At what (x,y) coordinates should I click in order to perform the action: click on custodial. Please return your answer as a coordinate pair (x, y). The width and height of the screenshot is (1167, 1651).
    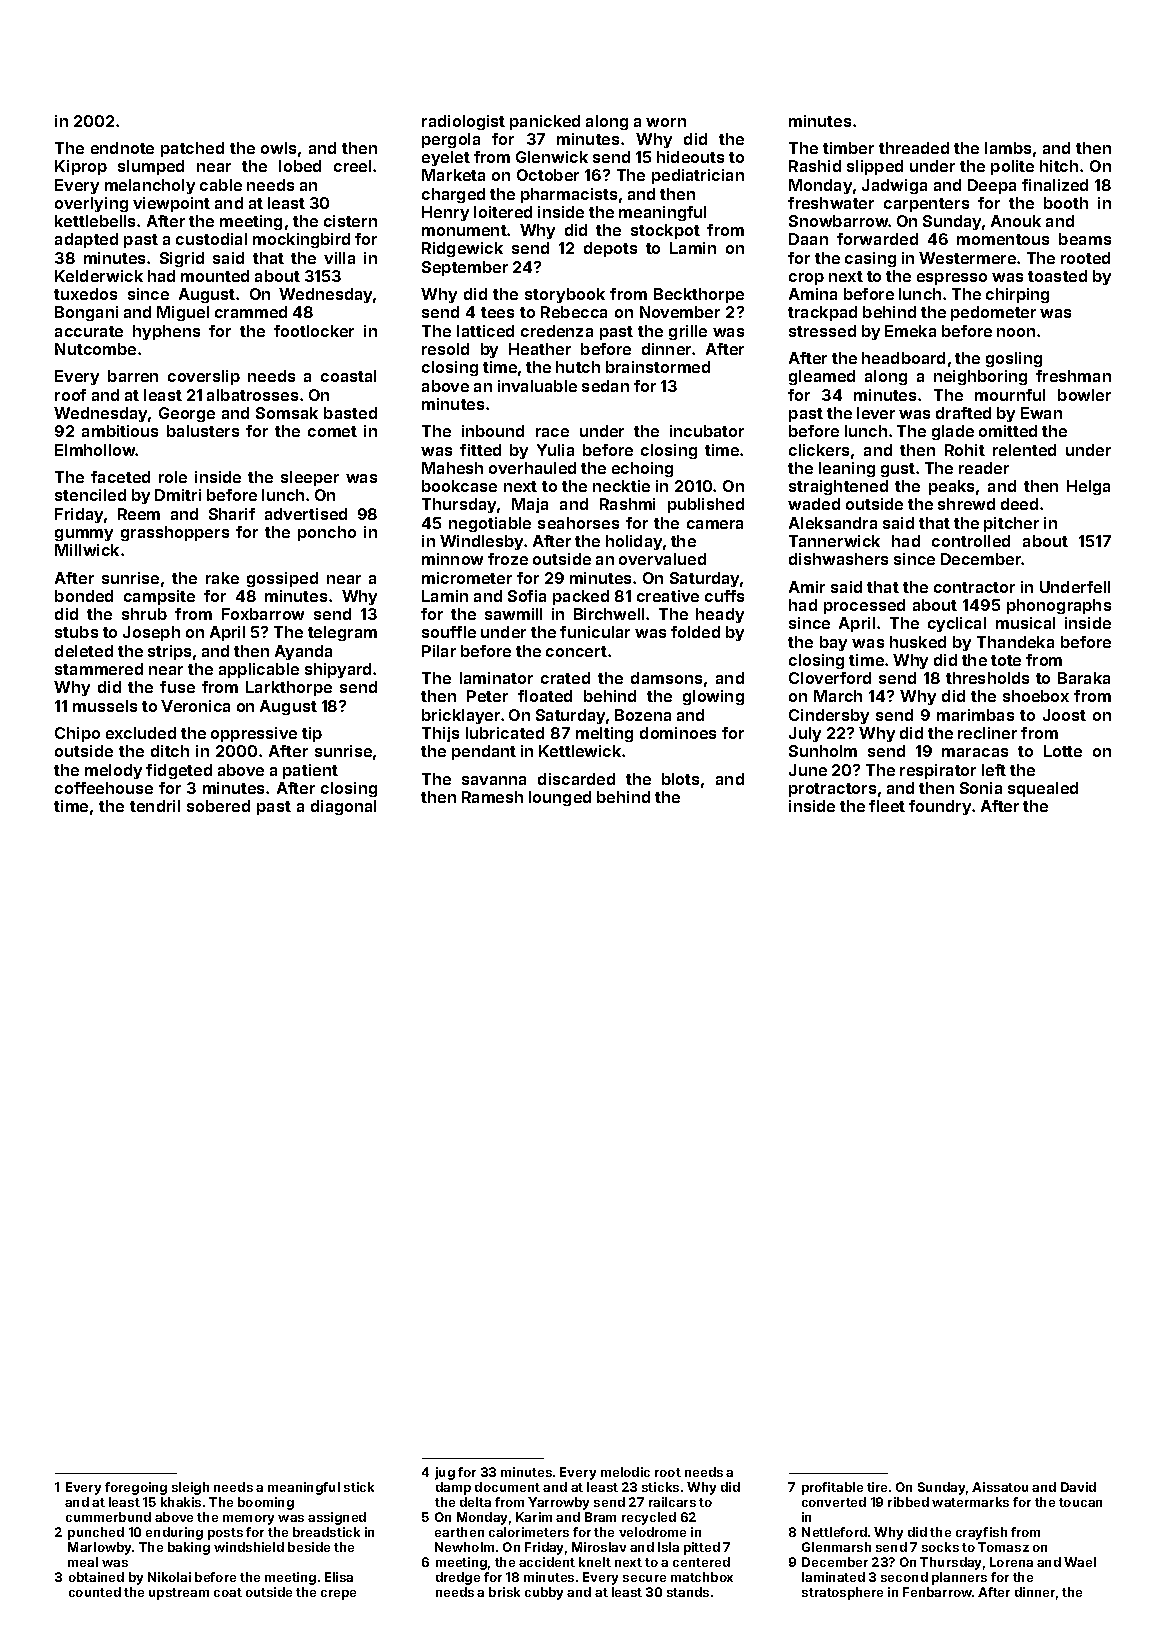
    Looking at the image, I should click on (211, 239).
